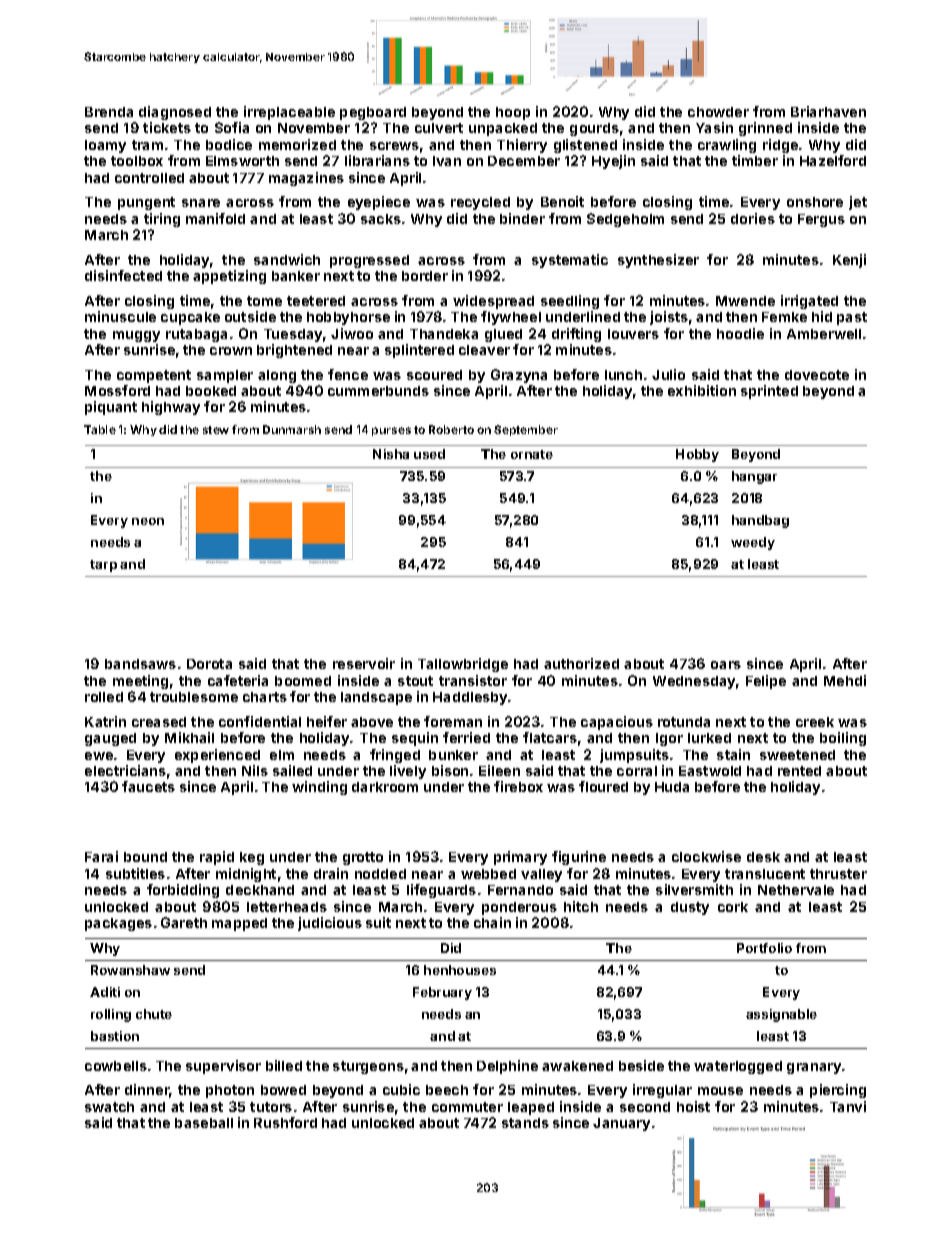  Describe the element at coordinates (148, 521) in the document. I see `neon` at that location.
